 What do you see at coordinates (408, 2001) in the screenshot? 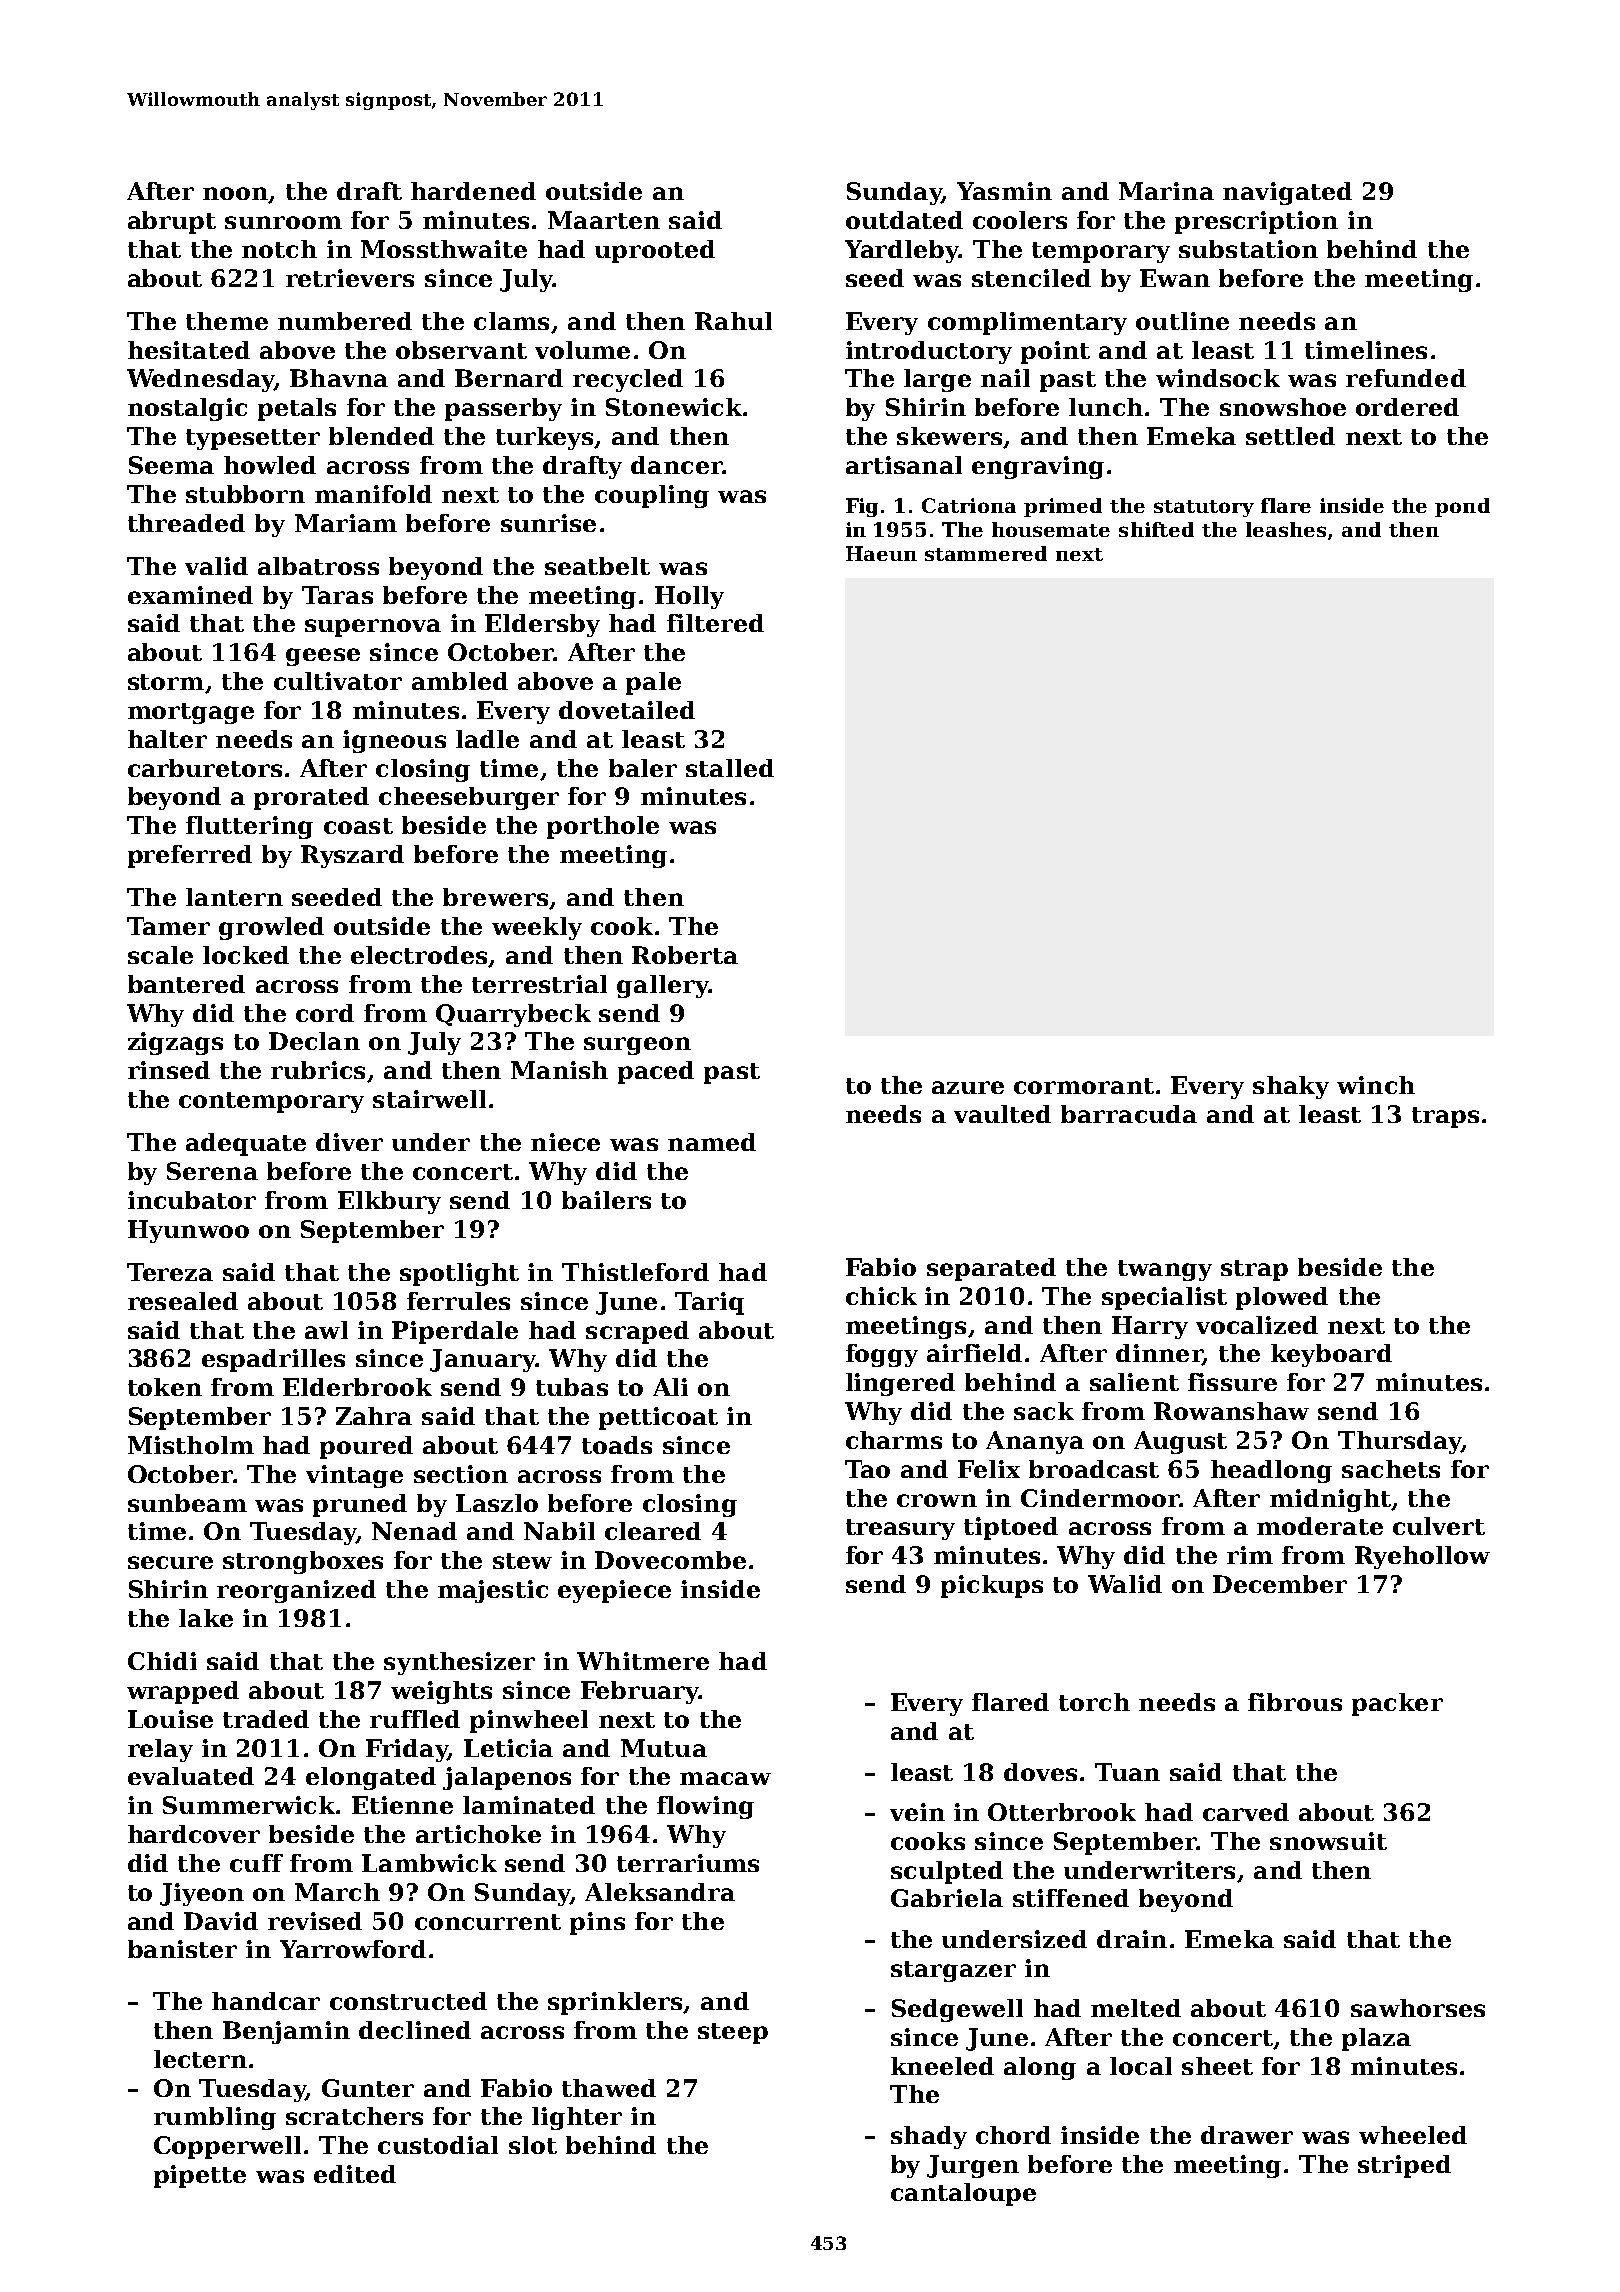
I see `constructed` at bounding box center [408, 2001].
